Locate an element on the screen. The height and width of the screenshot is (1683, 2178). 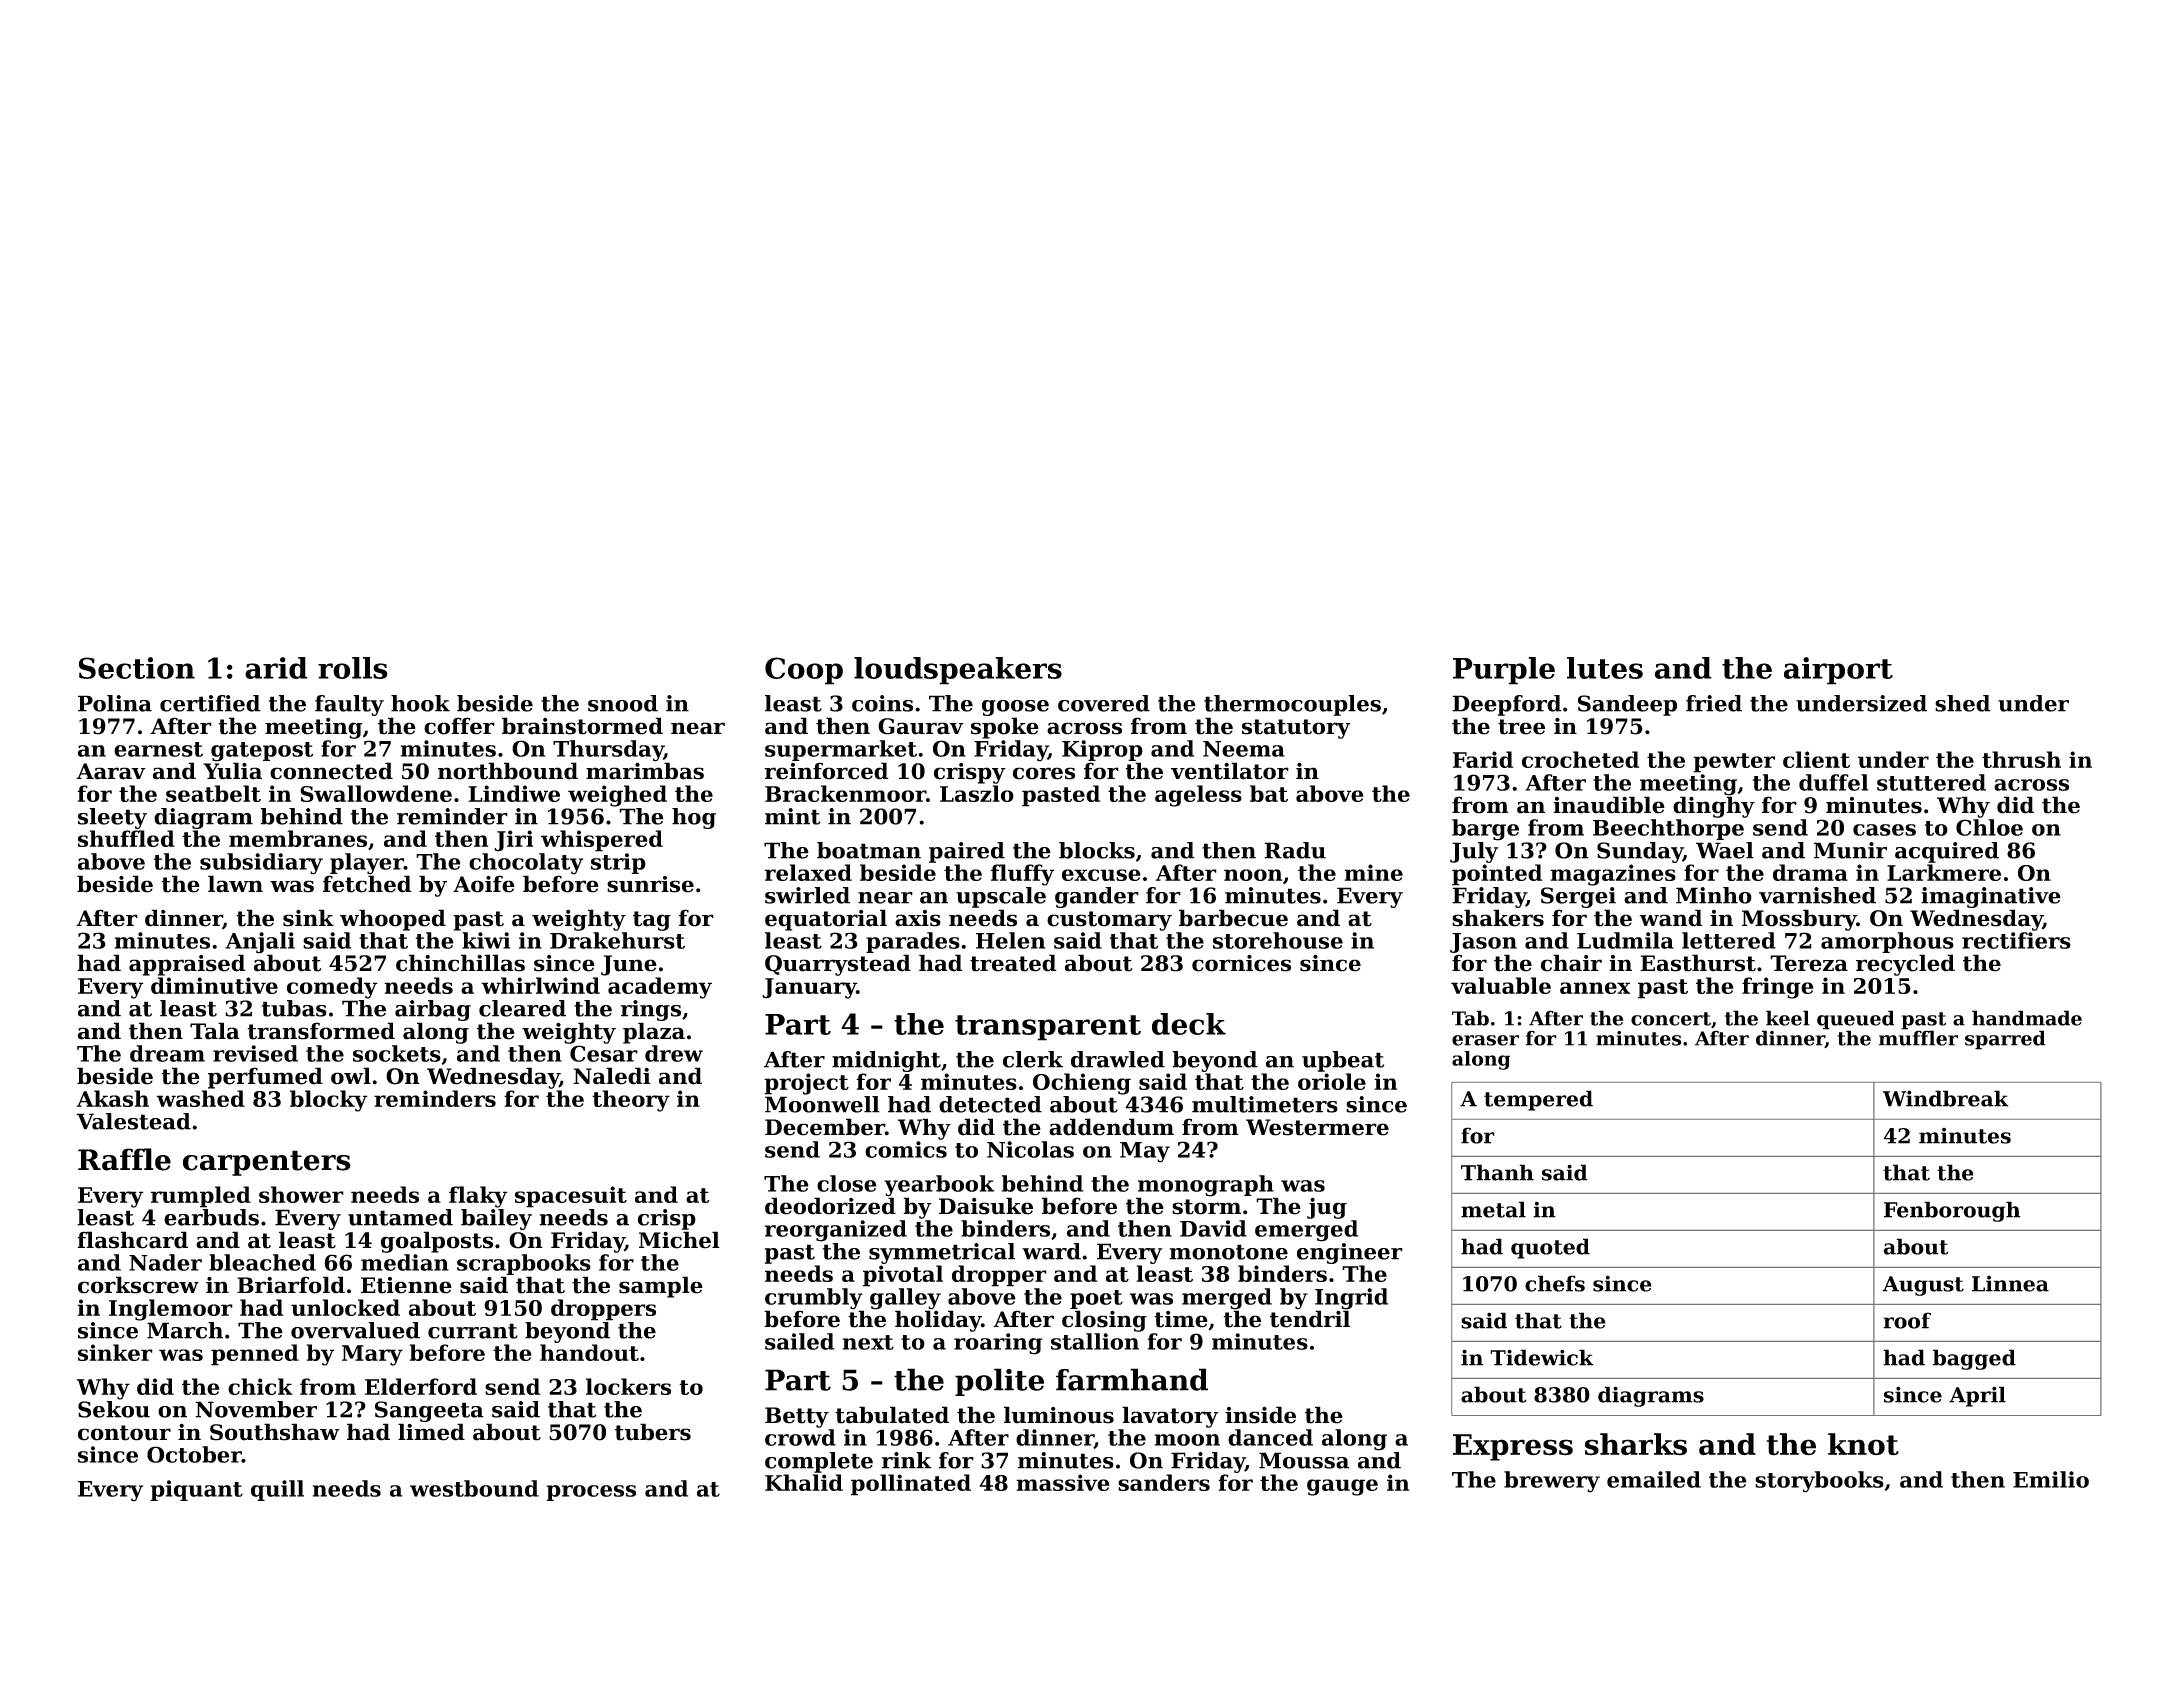
crocheted is located at coordinates (1580, 759).
